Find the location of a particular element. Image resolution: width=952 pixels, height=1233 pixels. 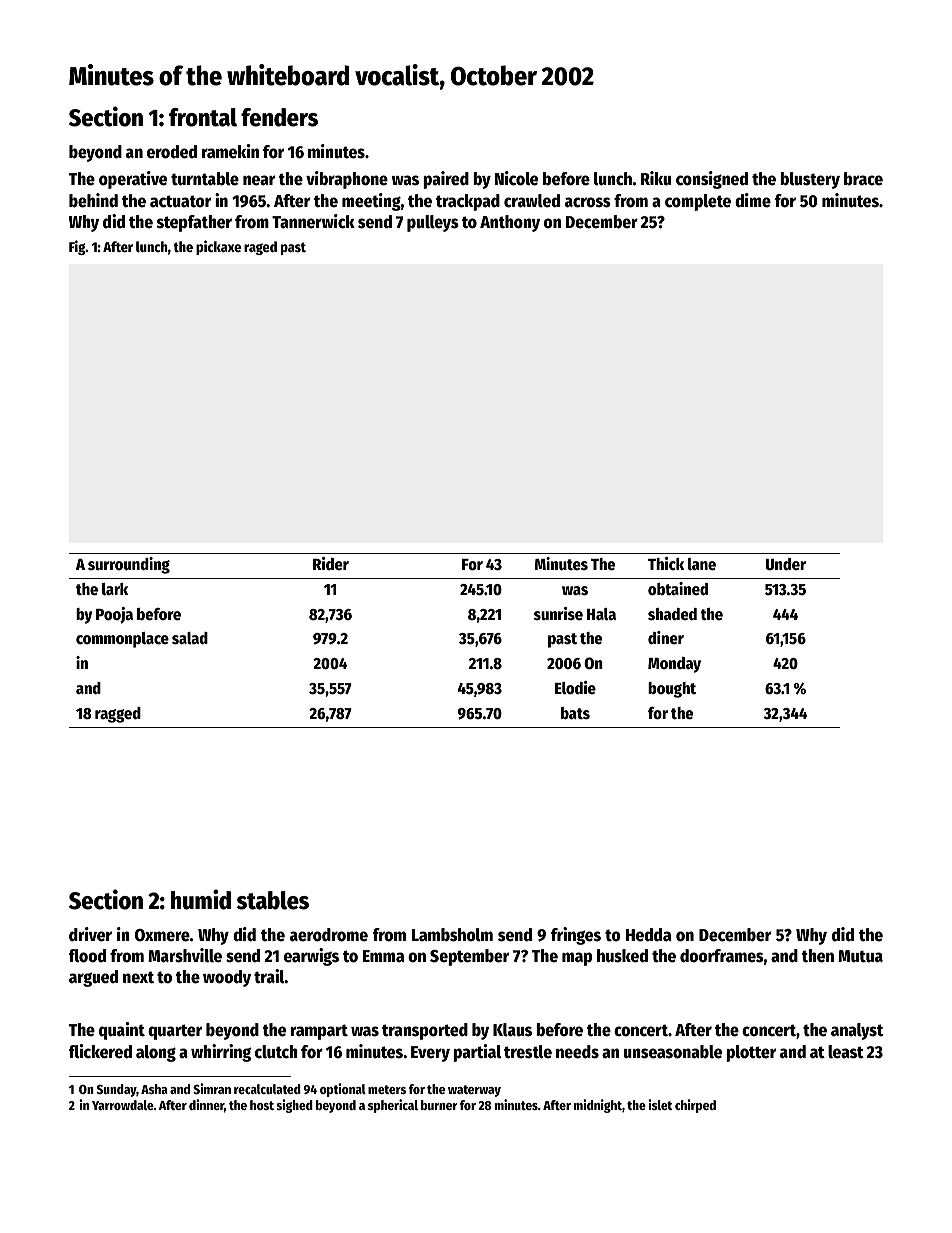

Pooja is located at coordinates (114, 615).
